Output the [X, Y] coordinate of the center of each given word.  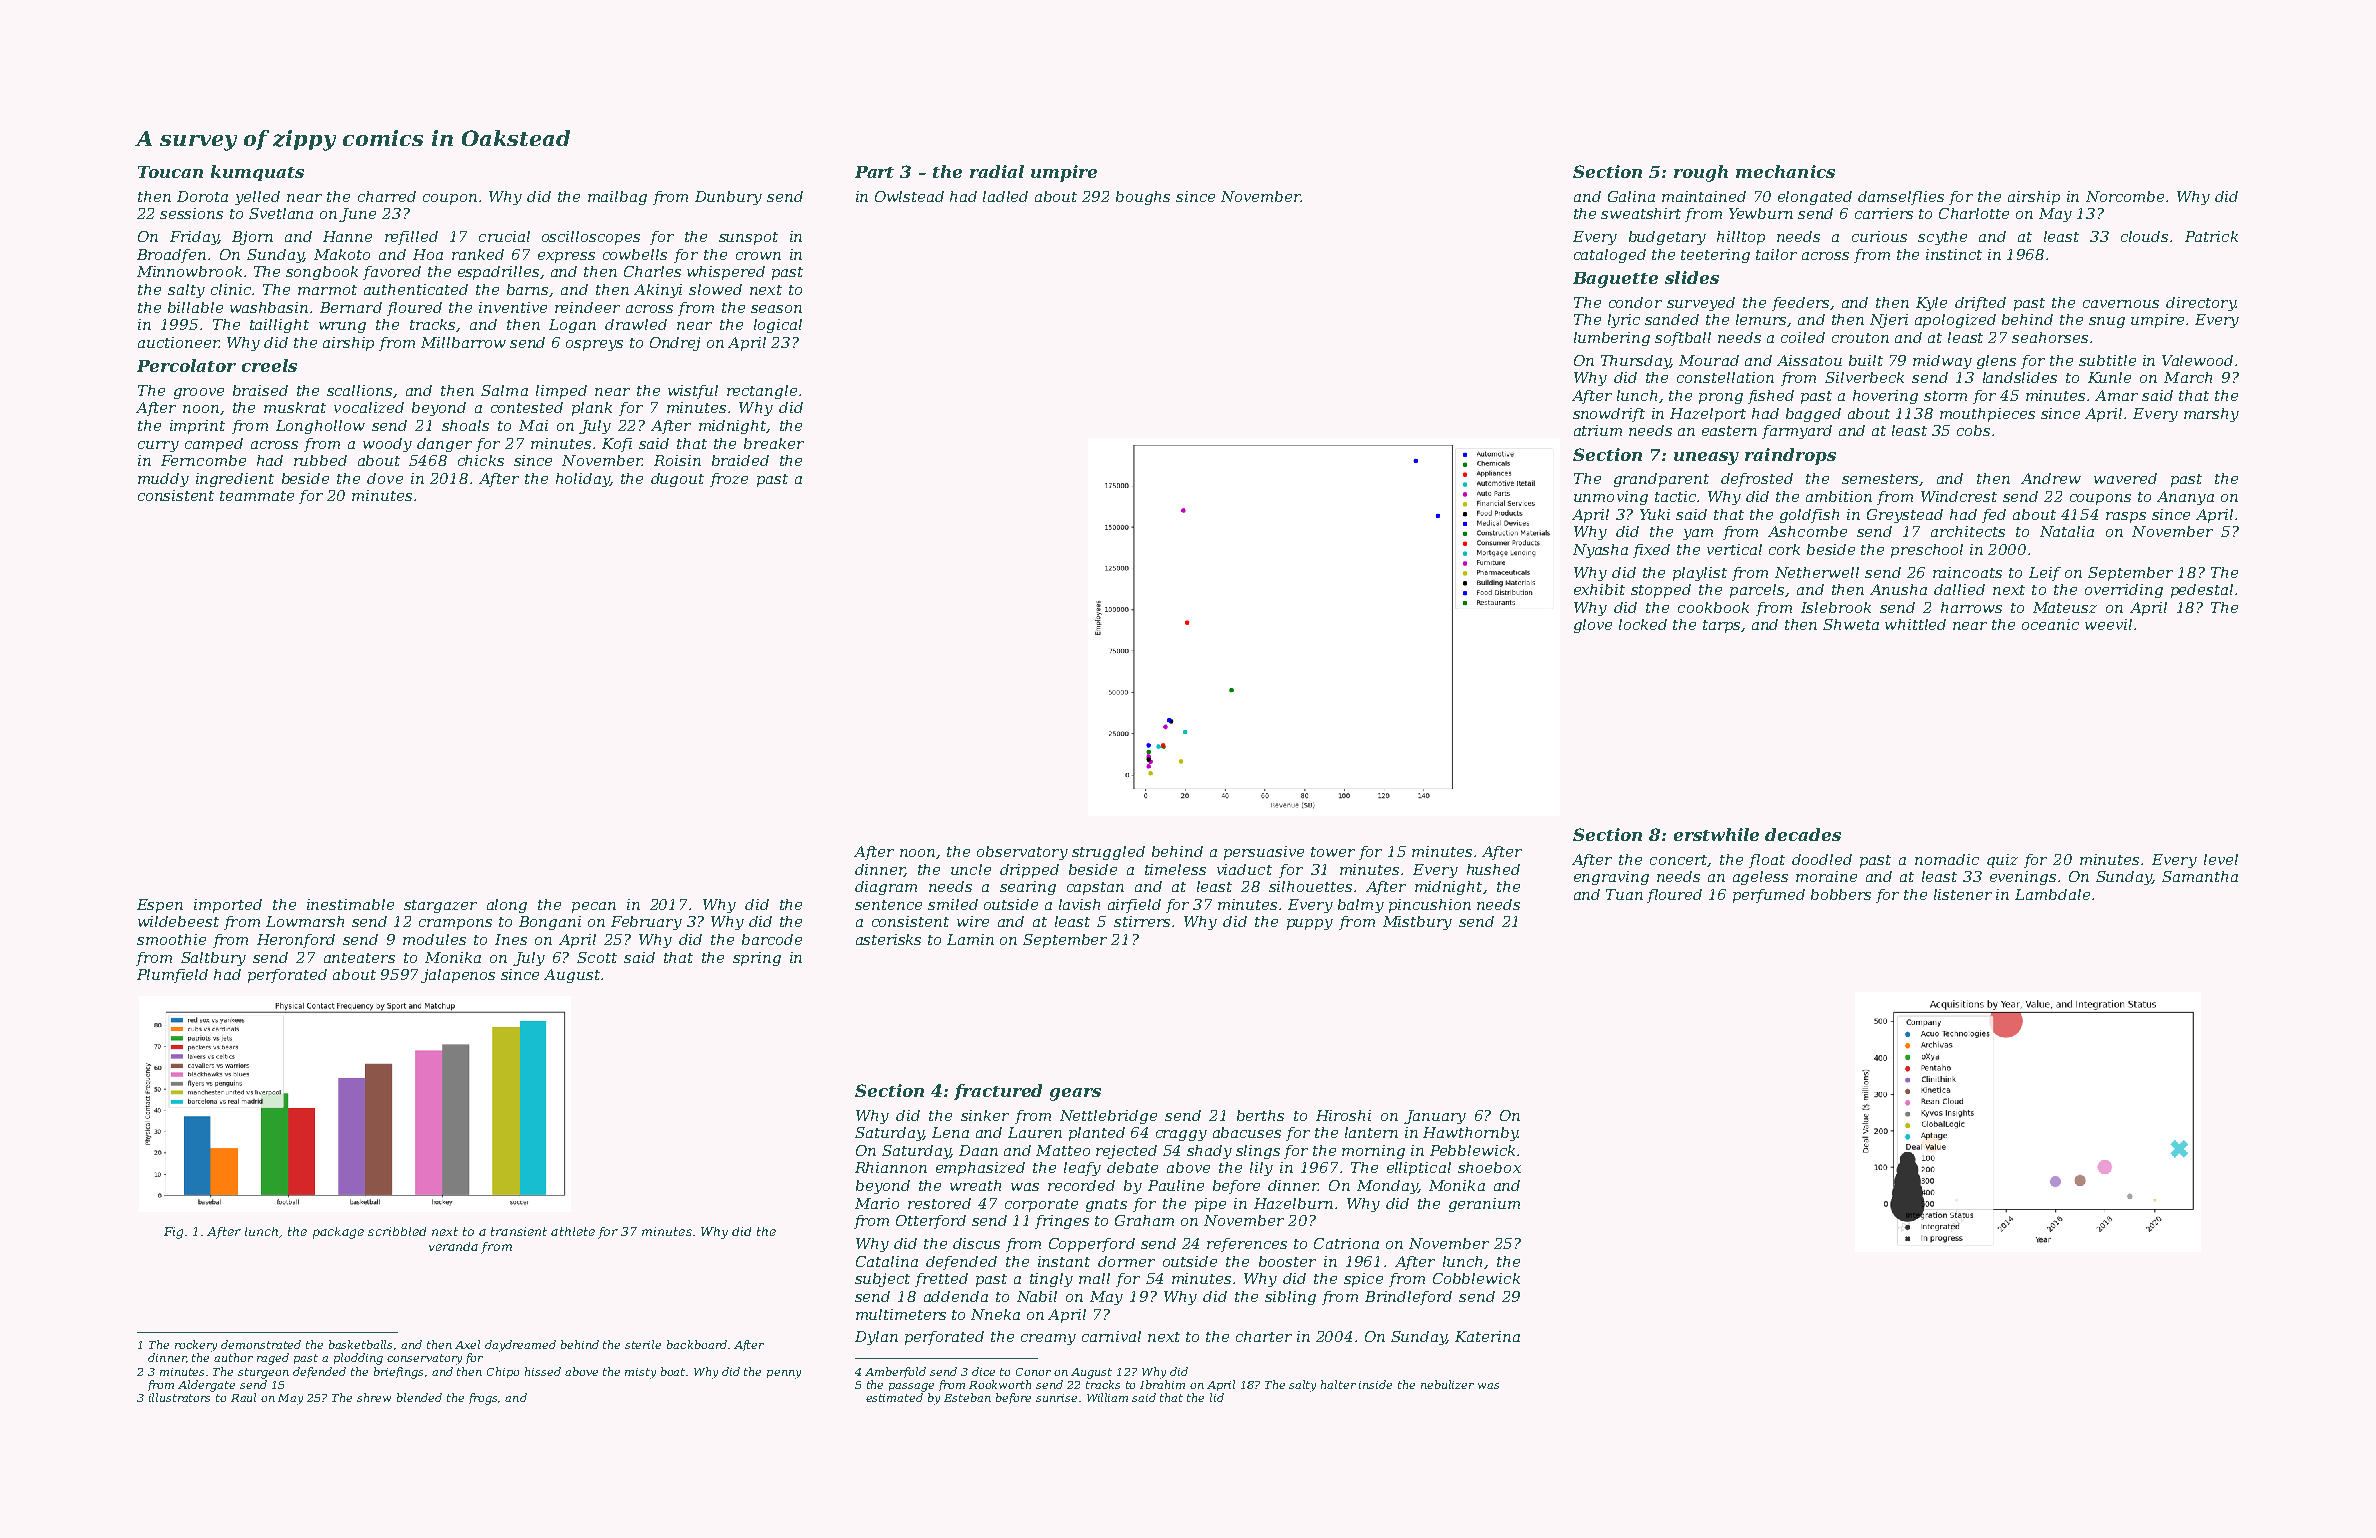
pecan [594, 907]
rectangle [762, 392]
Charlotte [1974, 213]
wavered [2125, 478]
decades [1803, 834]
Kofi [617, 445]
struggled [1108, 853]
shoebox [1489, 1167]
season [776, 309]
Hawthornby [1470, 1134]
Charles [652, 271]
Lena [950, 1132]
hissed [543, 1371]
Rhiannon [891, 1167]
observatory [1022, 853]
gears [1075, 1094]
